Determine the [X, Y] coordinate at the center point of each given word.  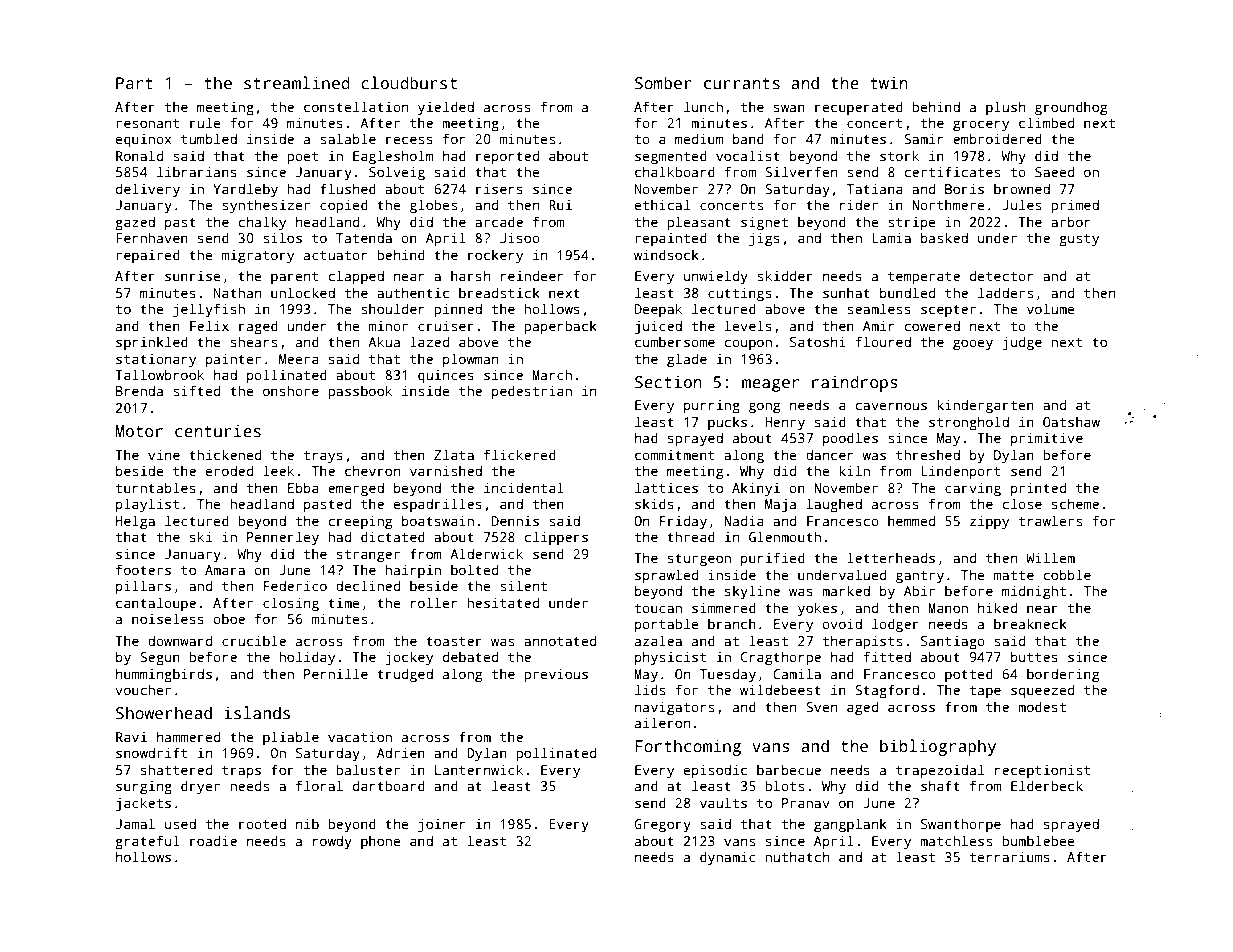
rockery [495, 256]
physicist [670, 658]
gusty [1079, 240]
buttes [1034, 656]
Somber [663, 83]
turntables [156, 487]
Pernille [336, 673]
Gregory [662, 825]
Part [134, 83]
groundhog [1071, 108]
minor [388, 325]
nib [307, 823]
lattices [666, 487]
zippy [989, 522]
